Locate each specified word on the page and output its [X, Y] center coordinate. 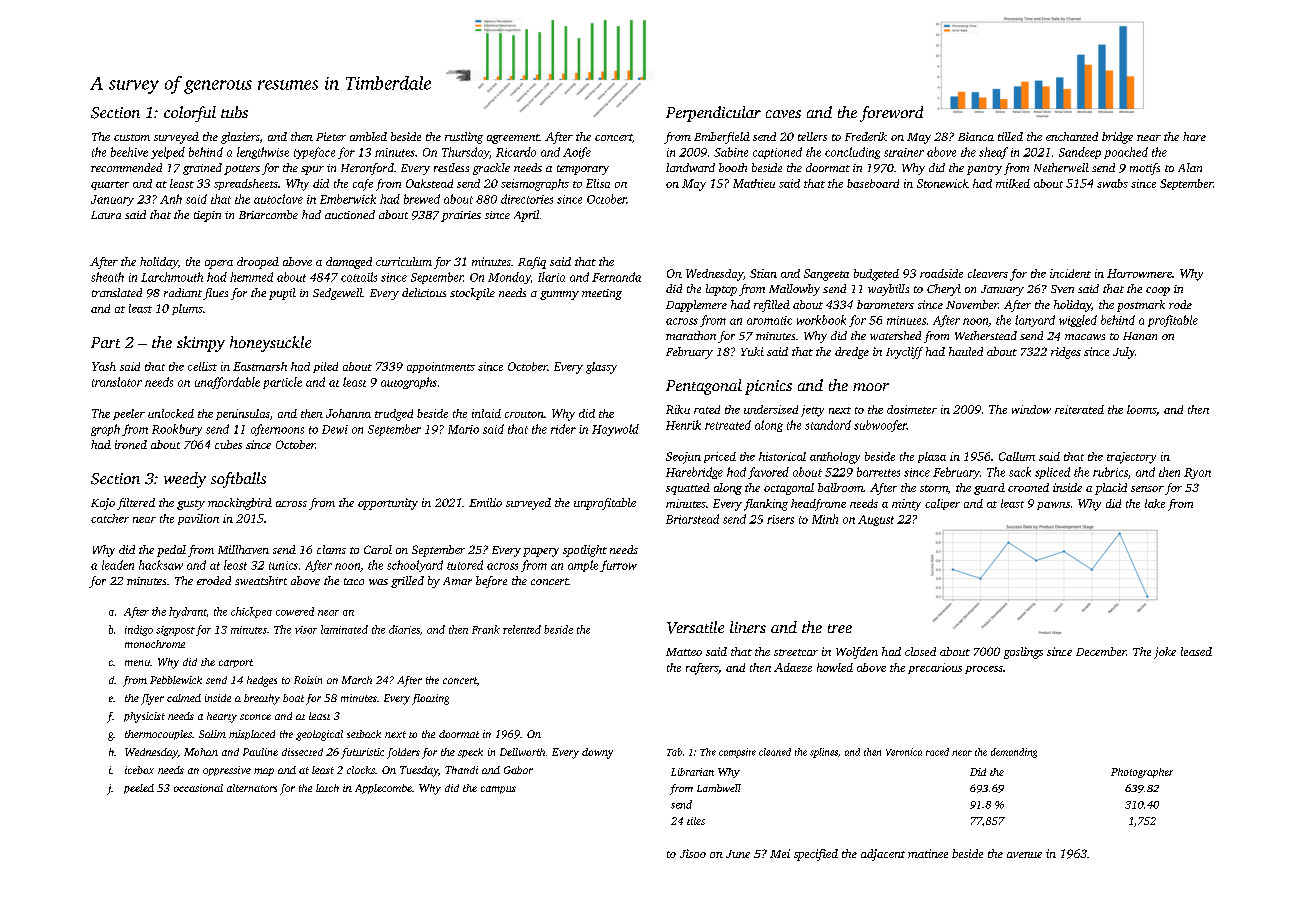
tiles [696, 821]
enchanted [1072, 136]
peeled [139, 789]
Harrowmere [1139, 273]
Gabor [518, 770]
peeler [129, 414]
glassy [601, 368]
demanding [1014, 753]
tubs [234, 112]
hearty [222, 717]
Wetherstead [986, 335]
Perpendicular [713, 114]
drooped [258, 263]
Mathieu [754, 183]
